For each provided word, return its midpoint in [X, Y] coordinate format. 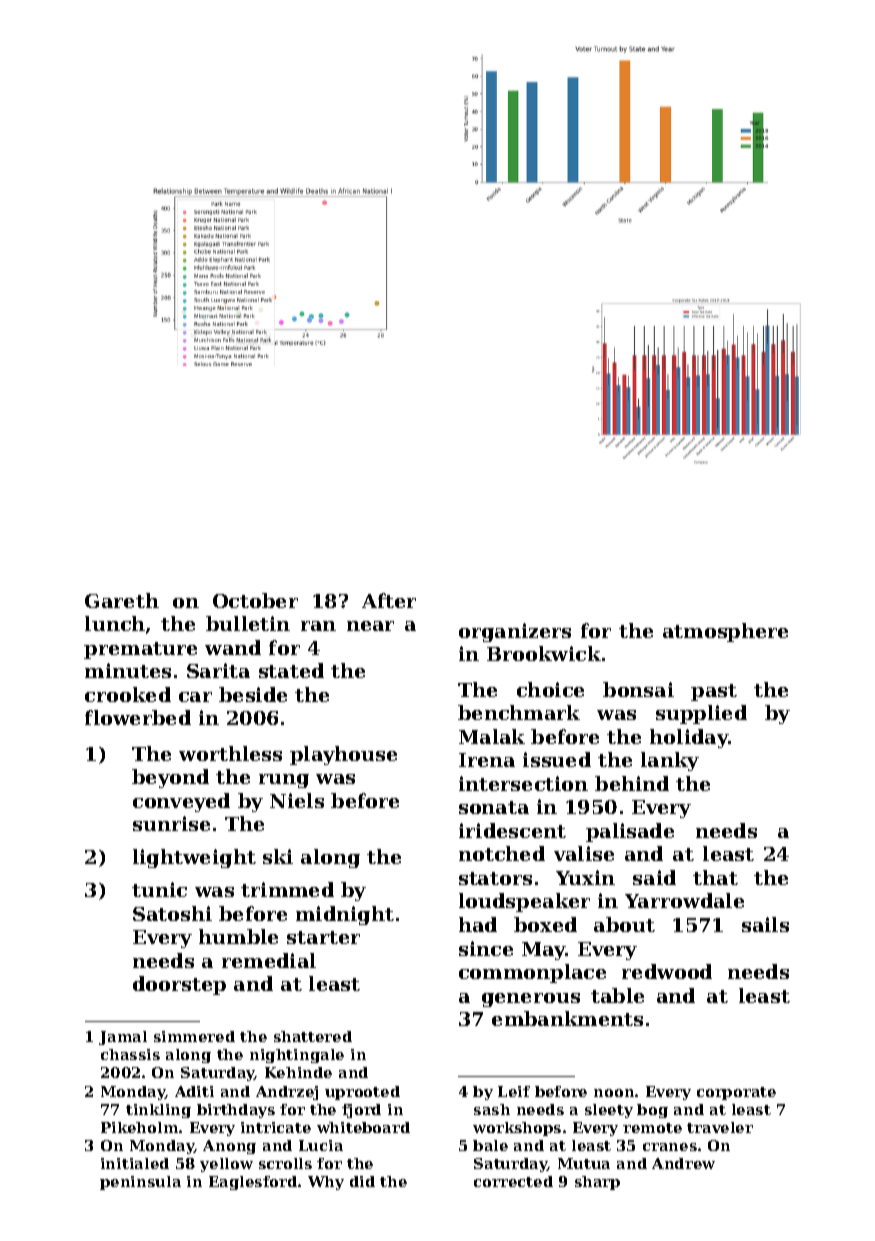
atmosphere [725, 632]
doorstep [179, 985]
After [389, 600]
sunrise [171, 823]
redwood [667, 971]
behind [632, 783]
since [486, 948]
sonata [494, 807]
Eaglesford [253, 1183]
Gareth [122, 600]
